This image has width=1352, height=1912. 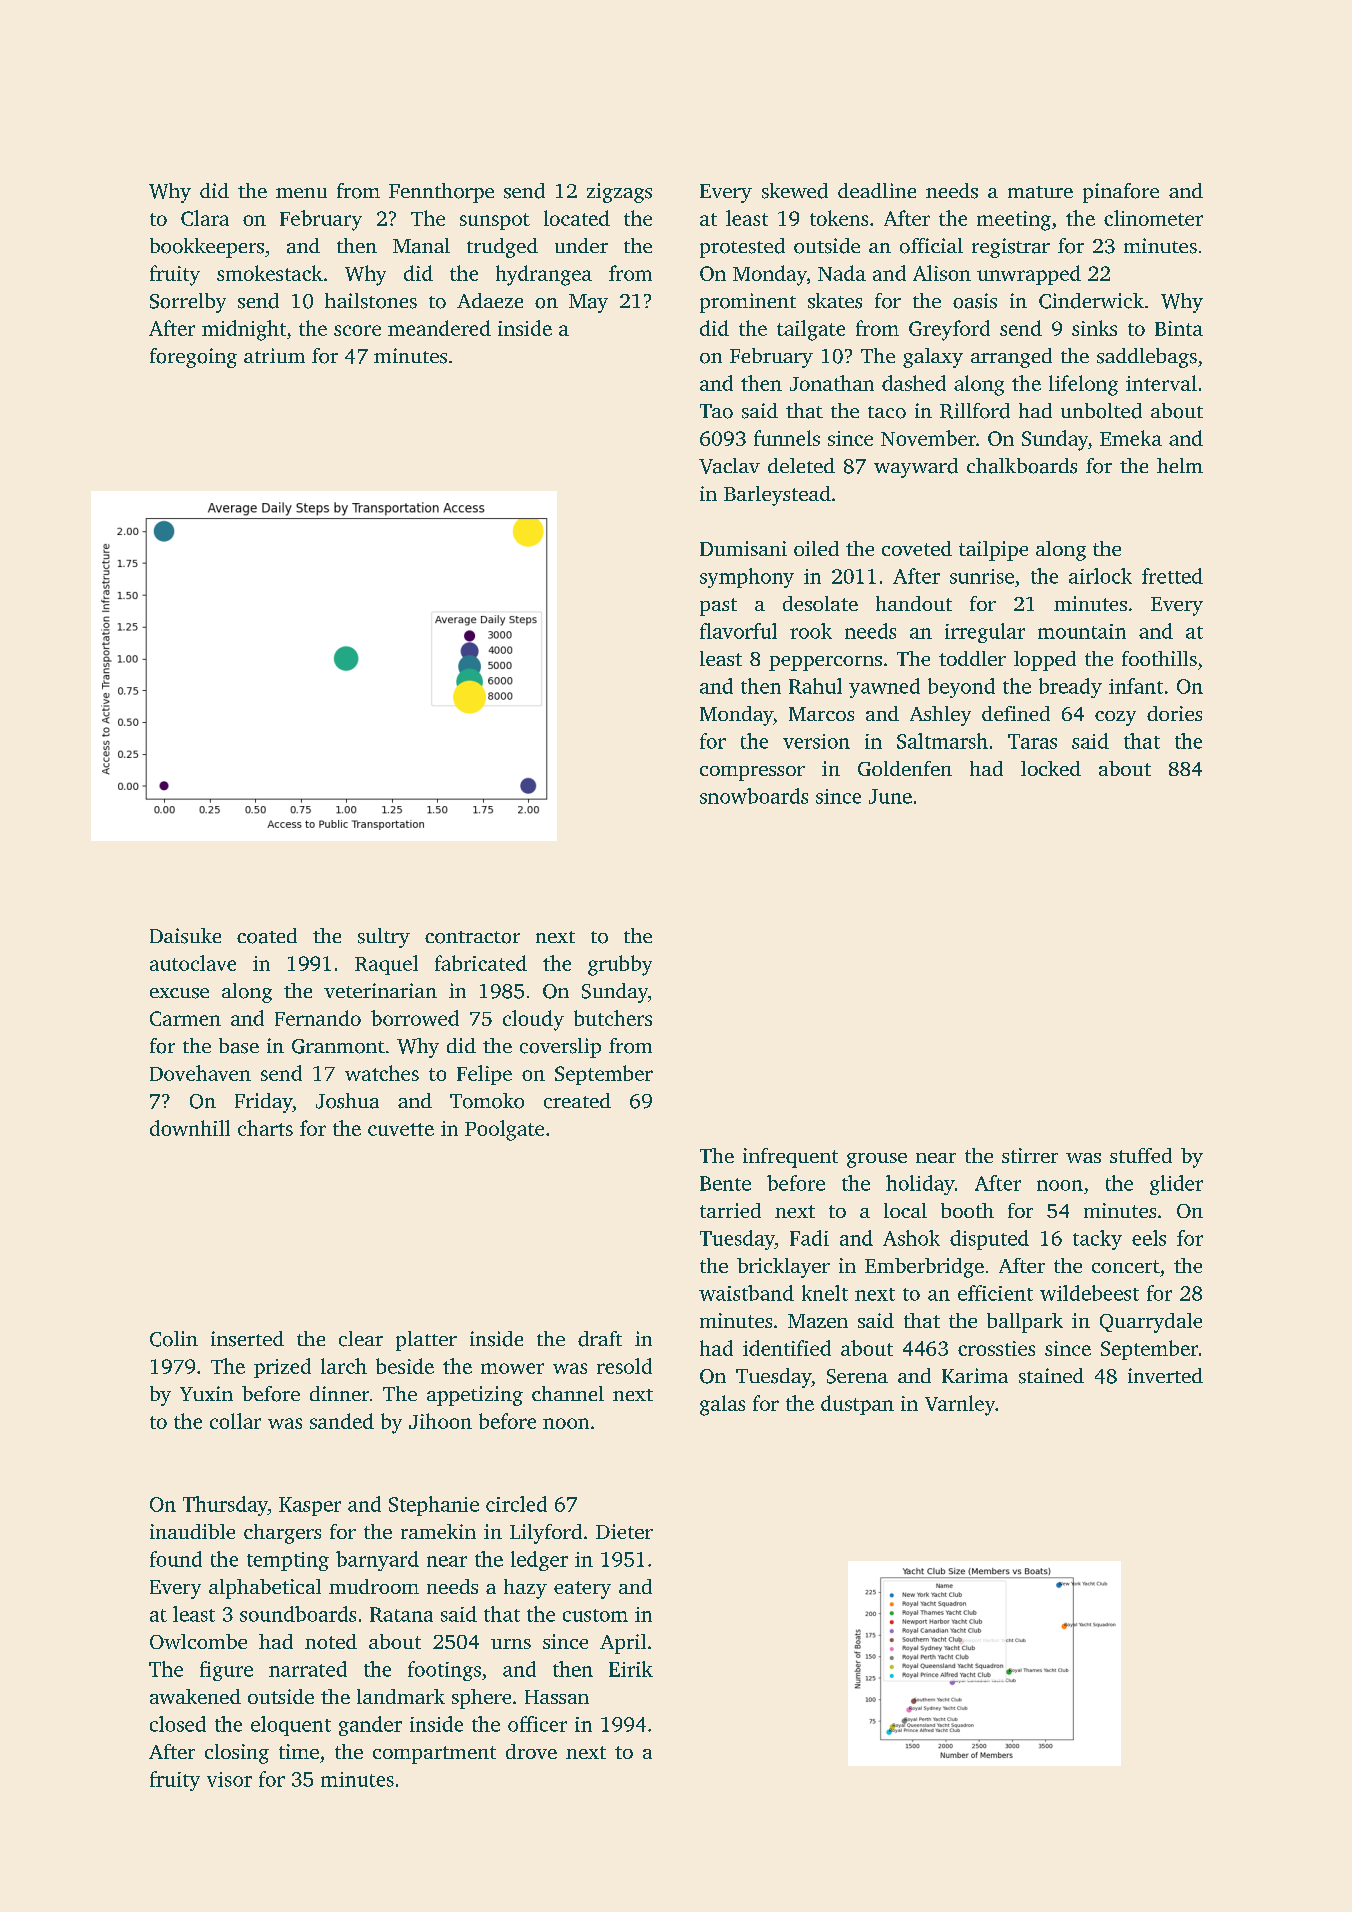 I want to click on hailstones, so click(x=371, y=301).
